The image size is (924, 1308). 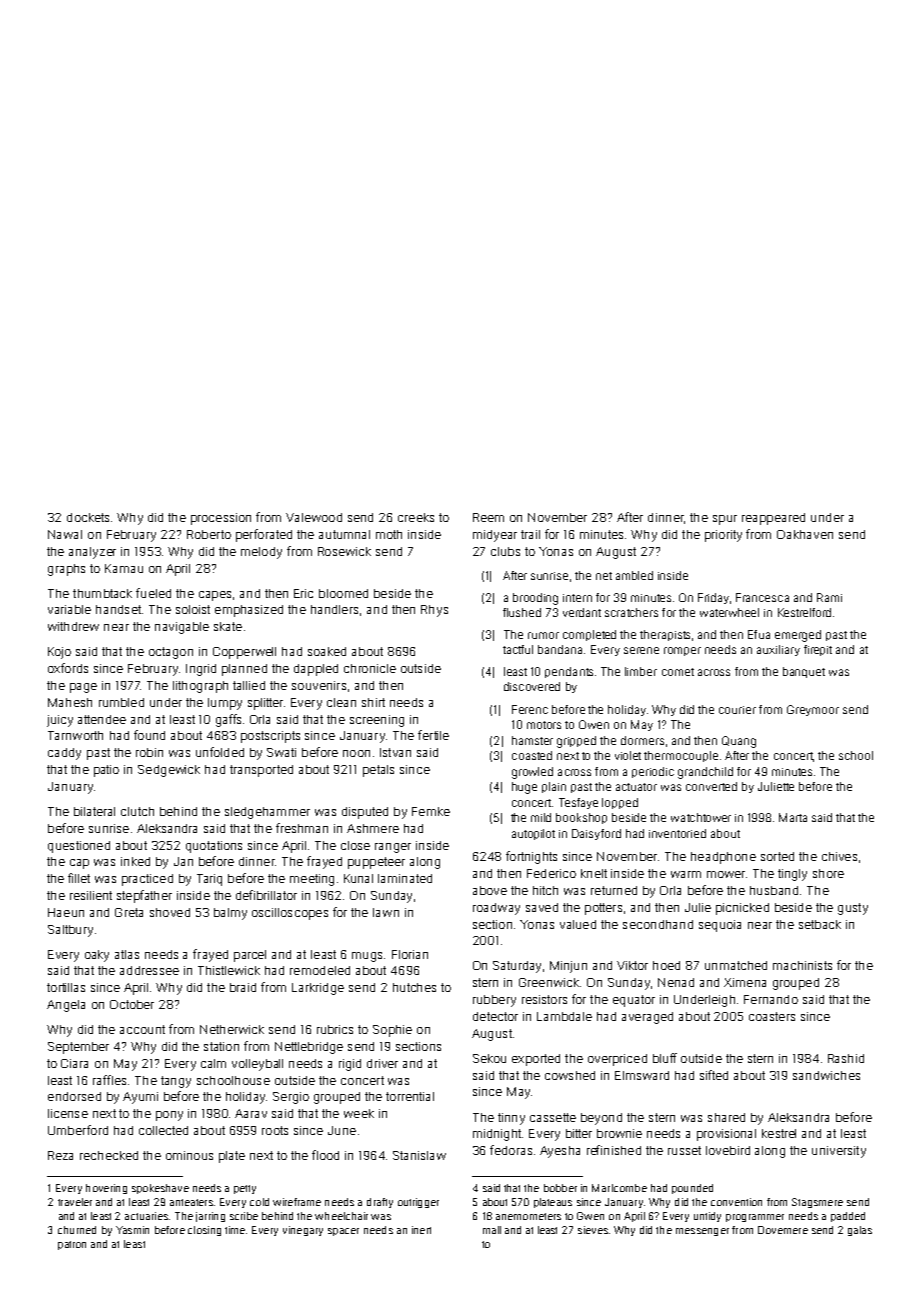 I want to click on rubbery, so click(x=494, y=1001).
